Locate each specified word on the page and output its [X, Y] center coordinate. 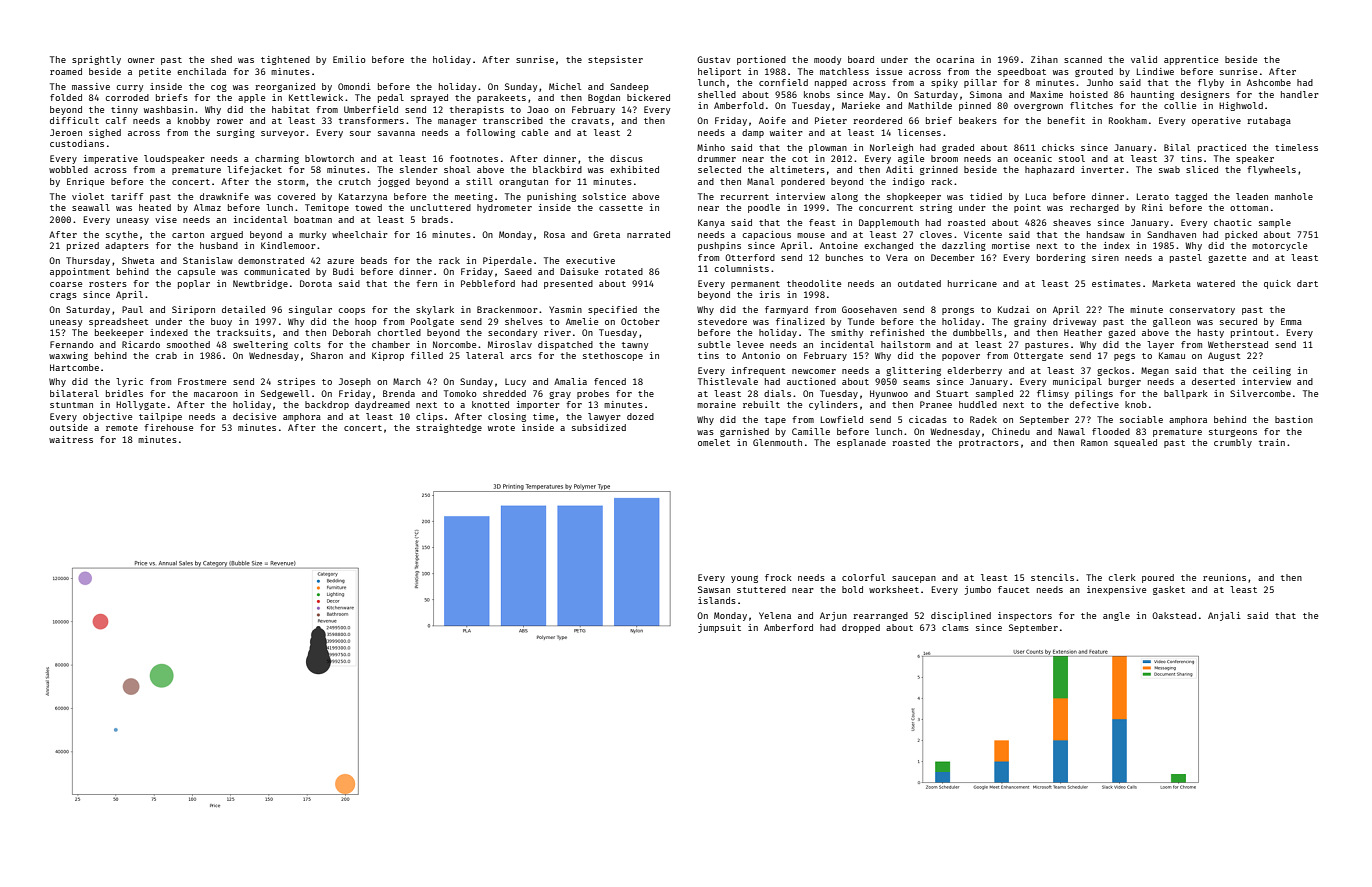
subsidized [599, 427]
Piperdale [507, 261]
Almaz [207, 207]
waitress [71, 439]
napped [831, 83]
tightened [285, 60]
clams [955, 627]
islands [717, 600]
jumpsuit [719, 628]
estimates [1116, 283]
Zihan [1044, 59]
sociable [1141, 419]
